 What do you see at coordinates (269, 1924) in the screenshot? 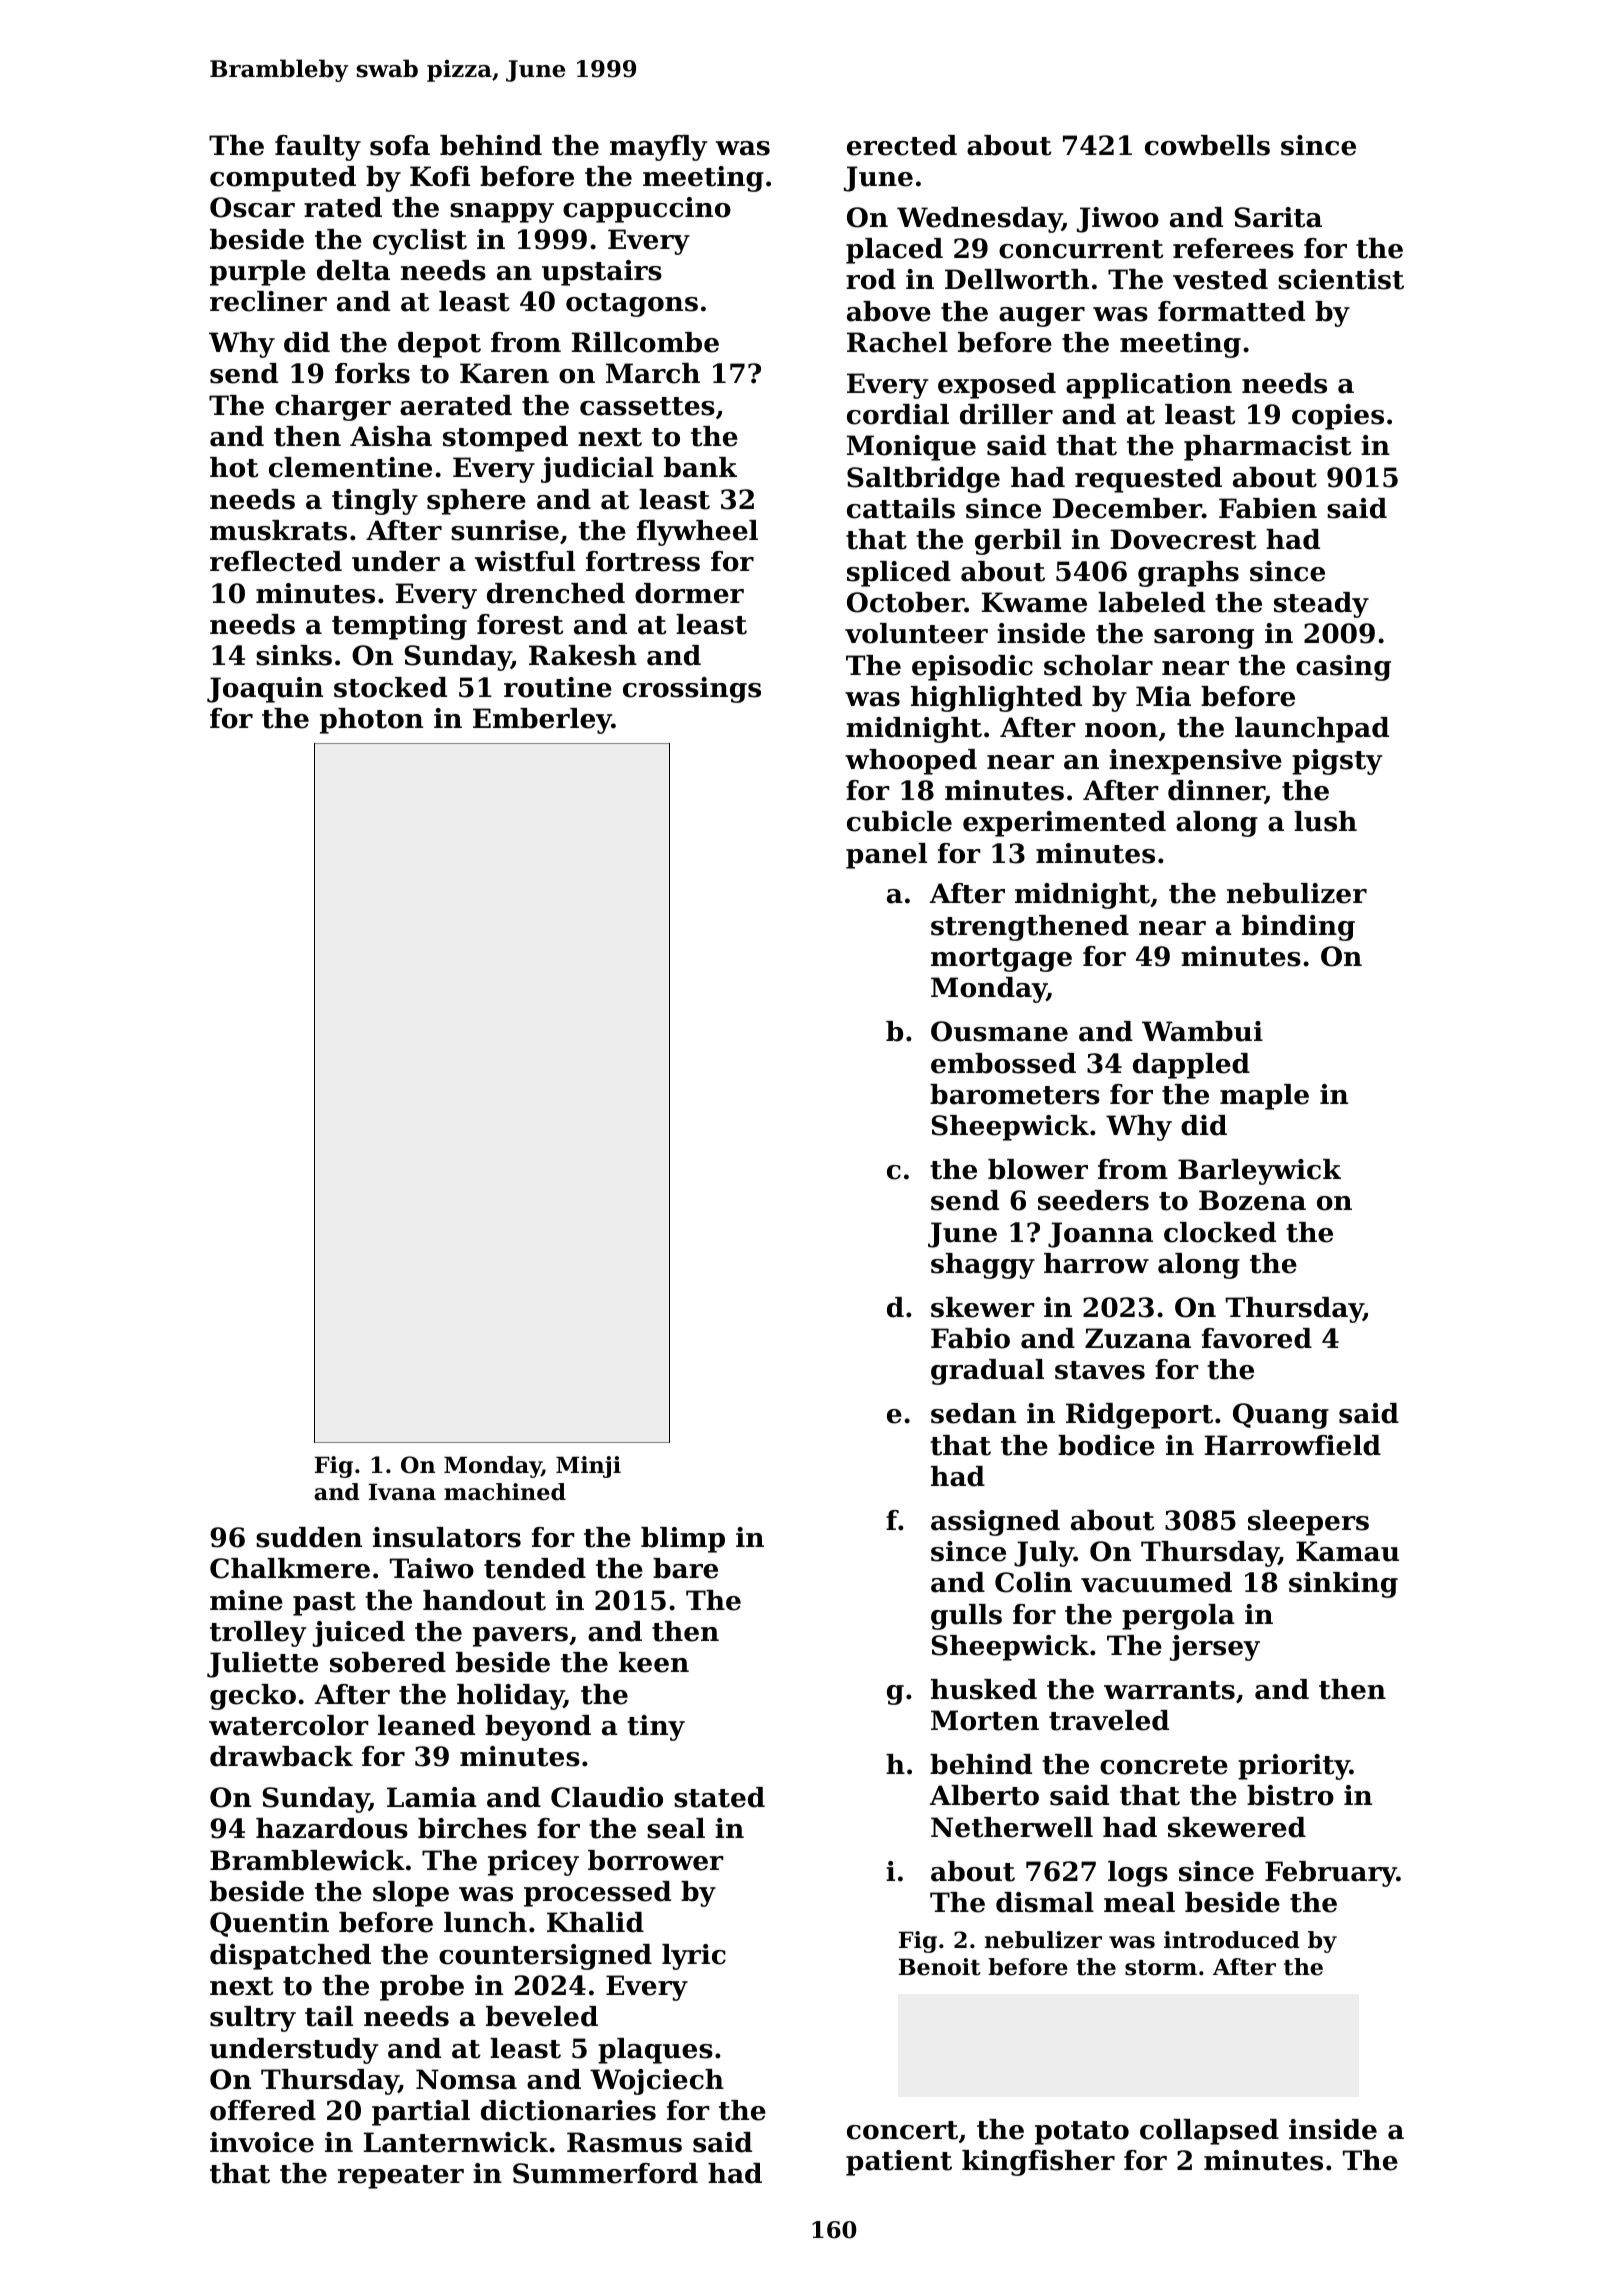
I see `Quentin` at bounding box center [269, 1924].
